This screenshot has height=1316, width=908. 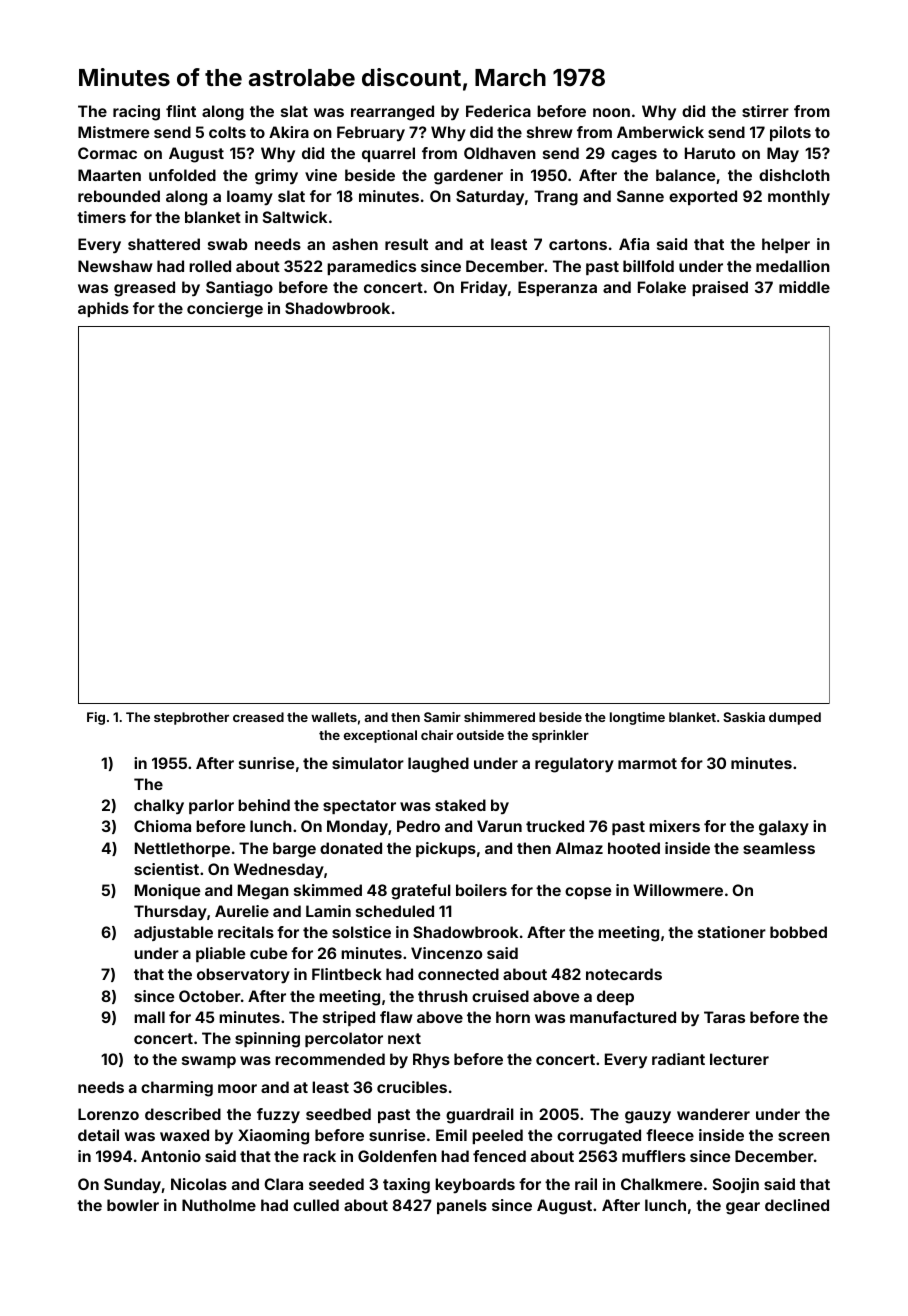 I want to click on Esperanza, so click(x=557, y=288).
